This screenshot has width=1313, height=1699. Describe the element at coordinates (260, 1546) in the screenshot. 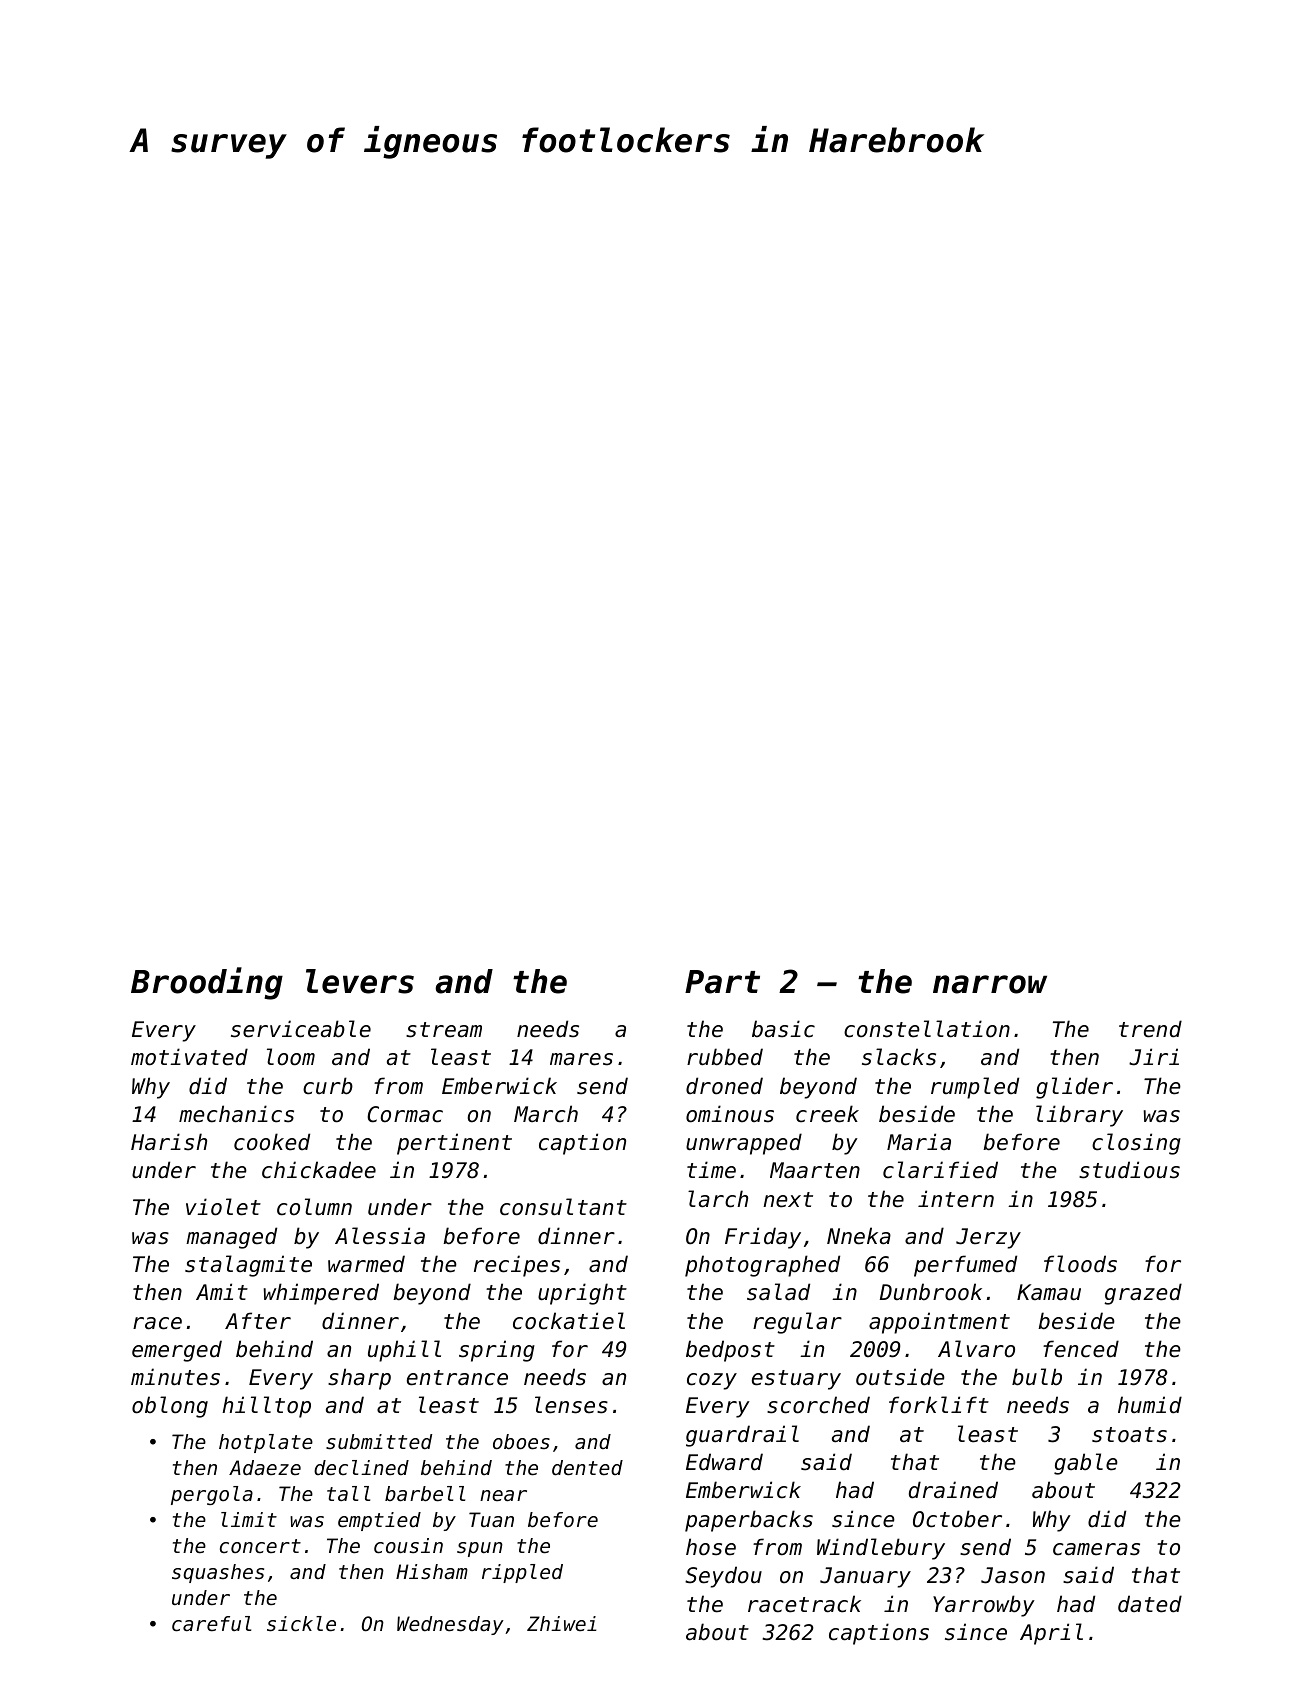

I see `concert` at that location.
